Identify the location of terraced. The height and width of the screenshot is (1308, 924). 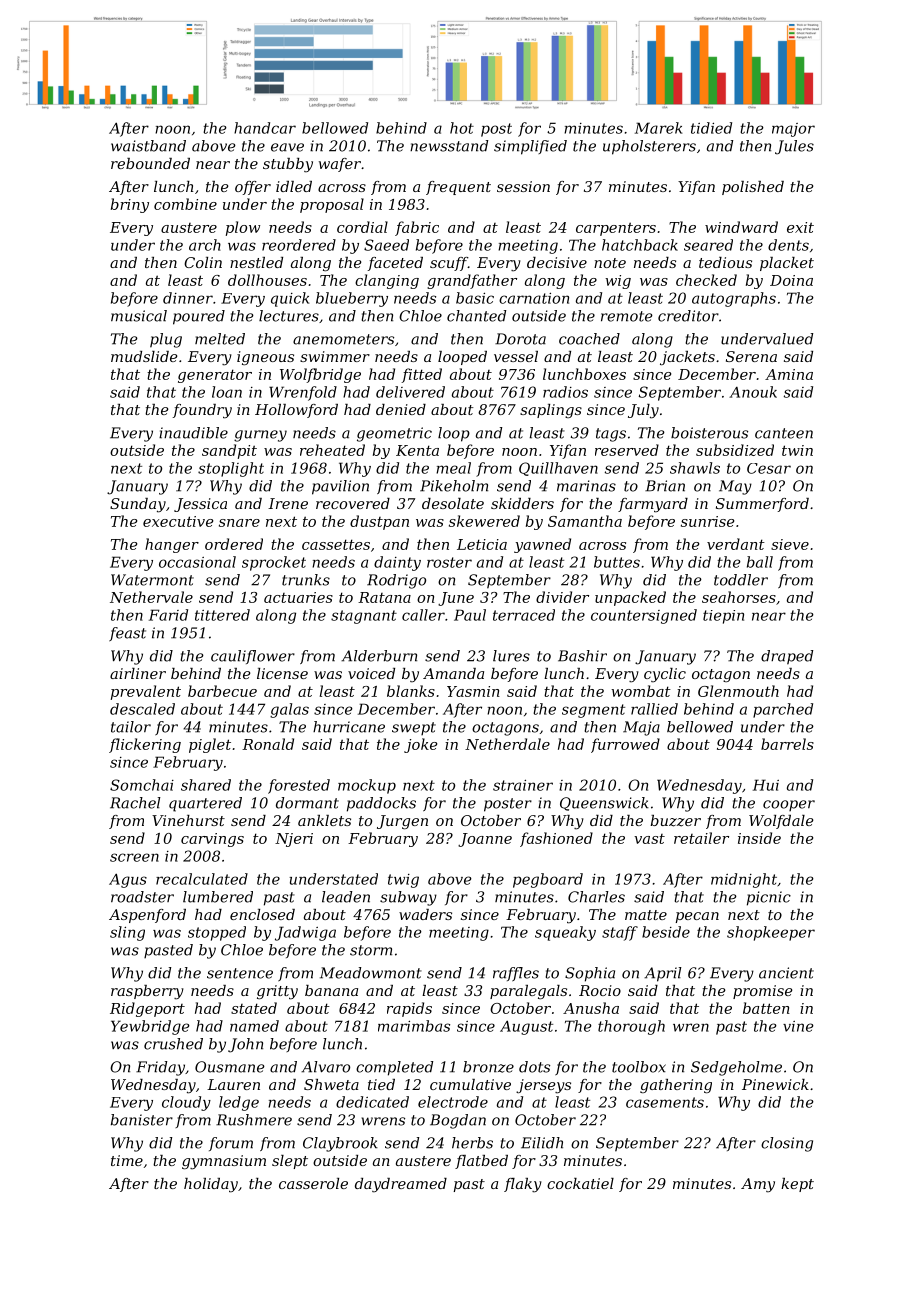
(524, 615).
